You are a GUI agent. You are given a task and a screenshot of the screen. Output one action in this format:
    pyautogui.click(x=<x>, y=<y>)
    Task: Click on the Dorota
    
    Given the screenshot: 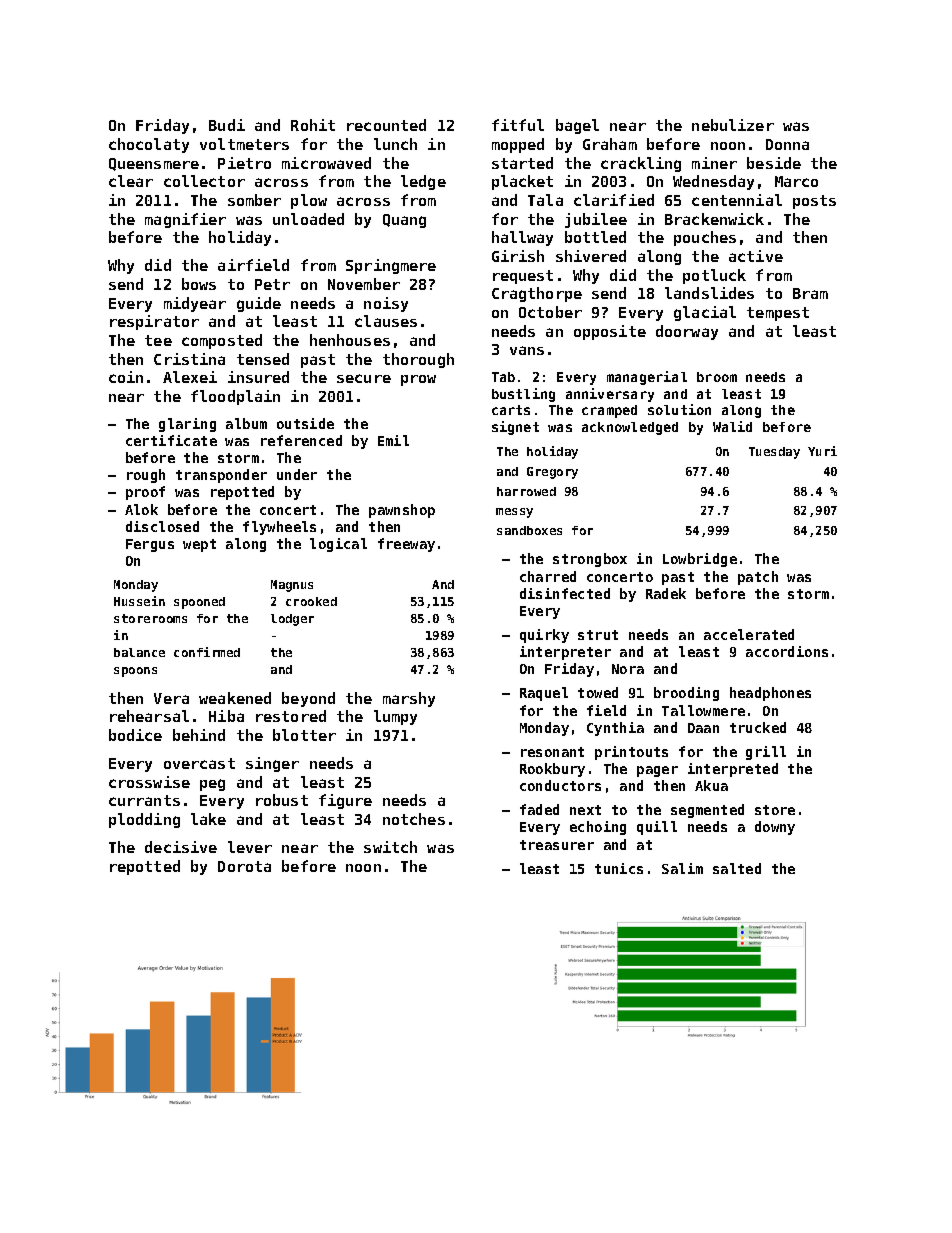 What is the action you would take?
    pyautogui.click(x=244, y=866)
